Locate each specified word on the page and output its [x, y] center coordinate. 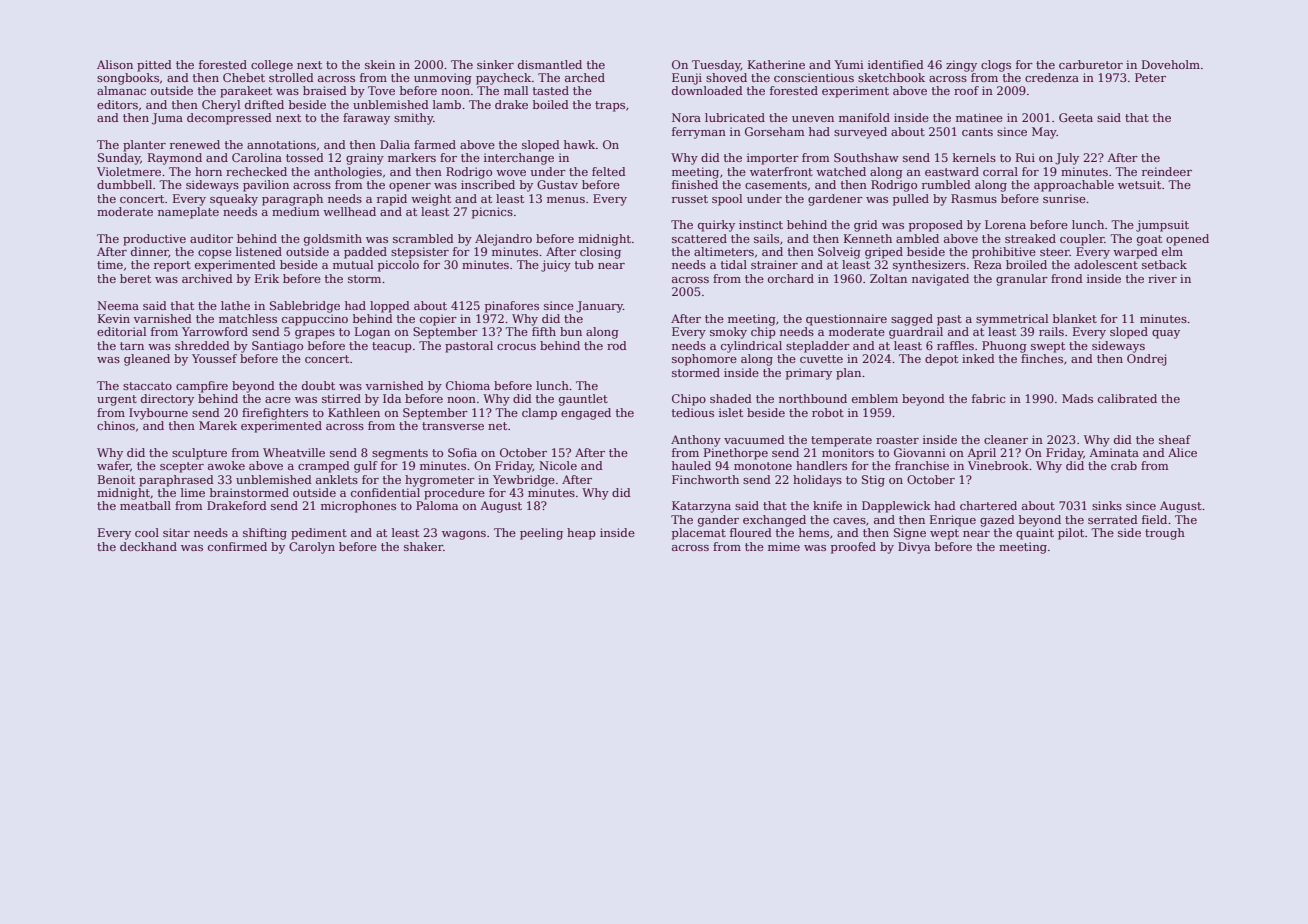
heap [581, 534]
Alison [115, 64]
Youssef [214, 358]
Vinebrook [998, 465]
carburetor [1091, 64]
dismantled [550, 64]
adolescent [1106, 264]
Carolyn [312, 548]
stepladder [818, 347]
